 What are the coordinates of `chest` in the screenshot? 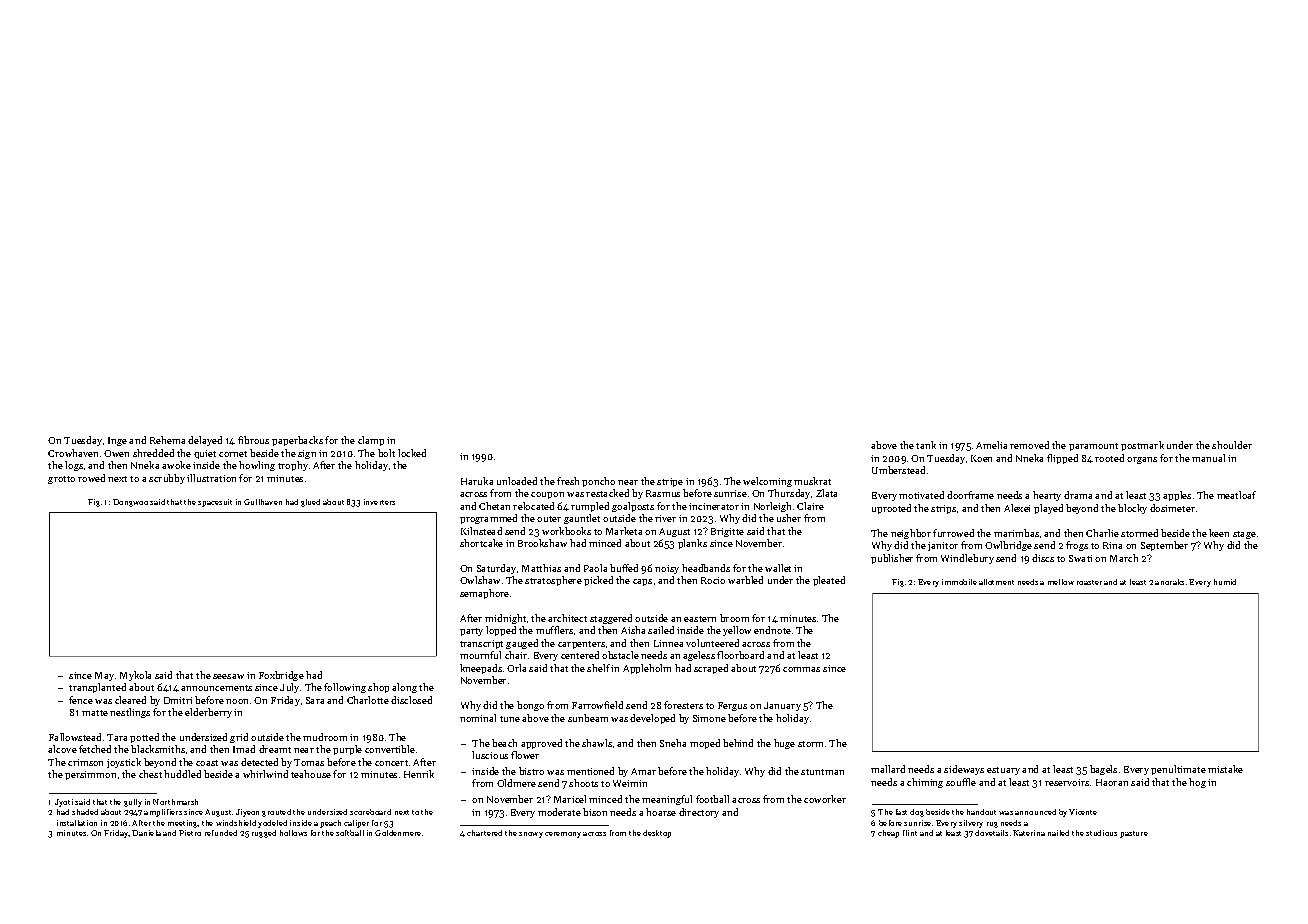 It's located at (150, 774).
